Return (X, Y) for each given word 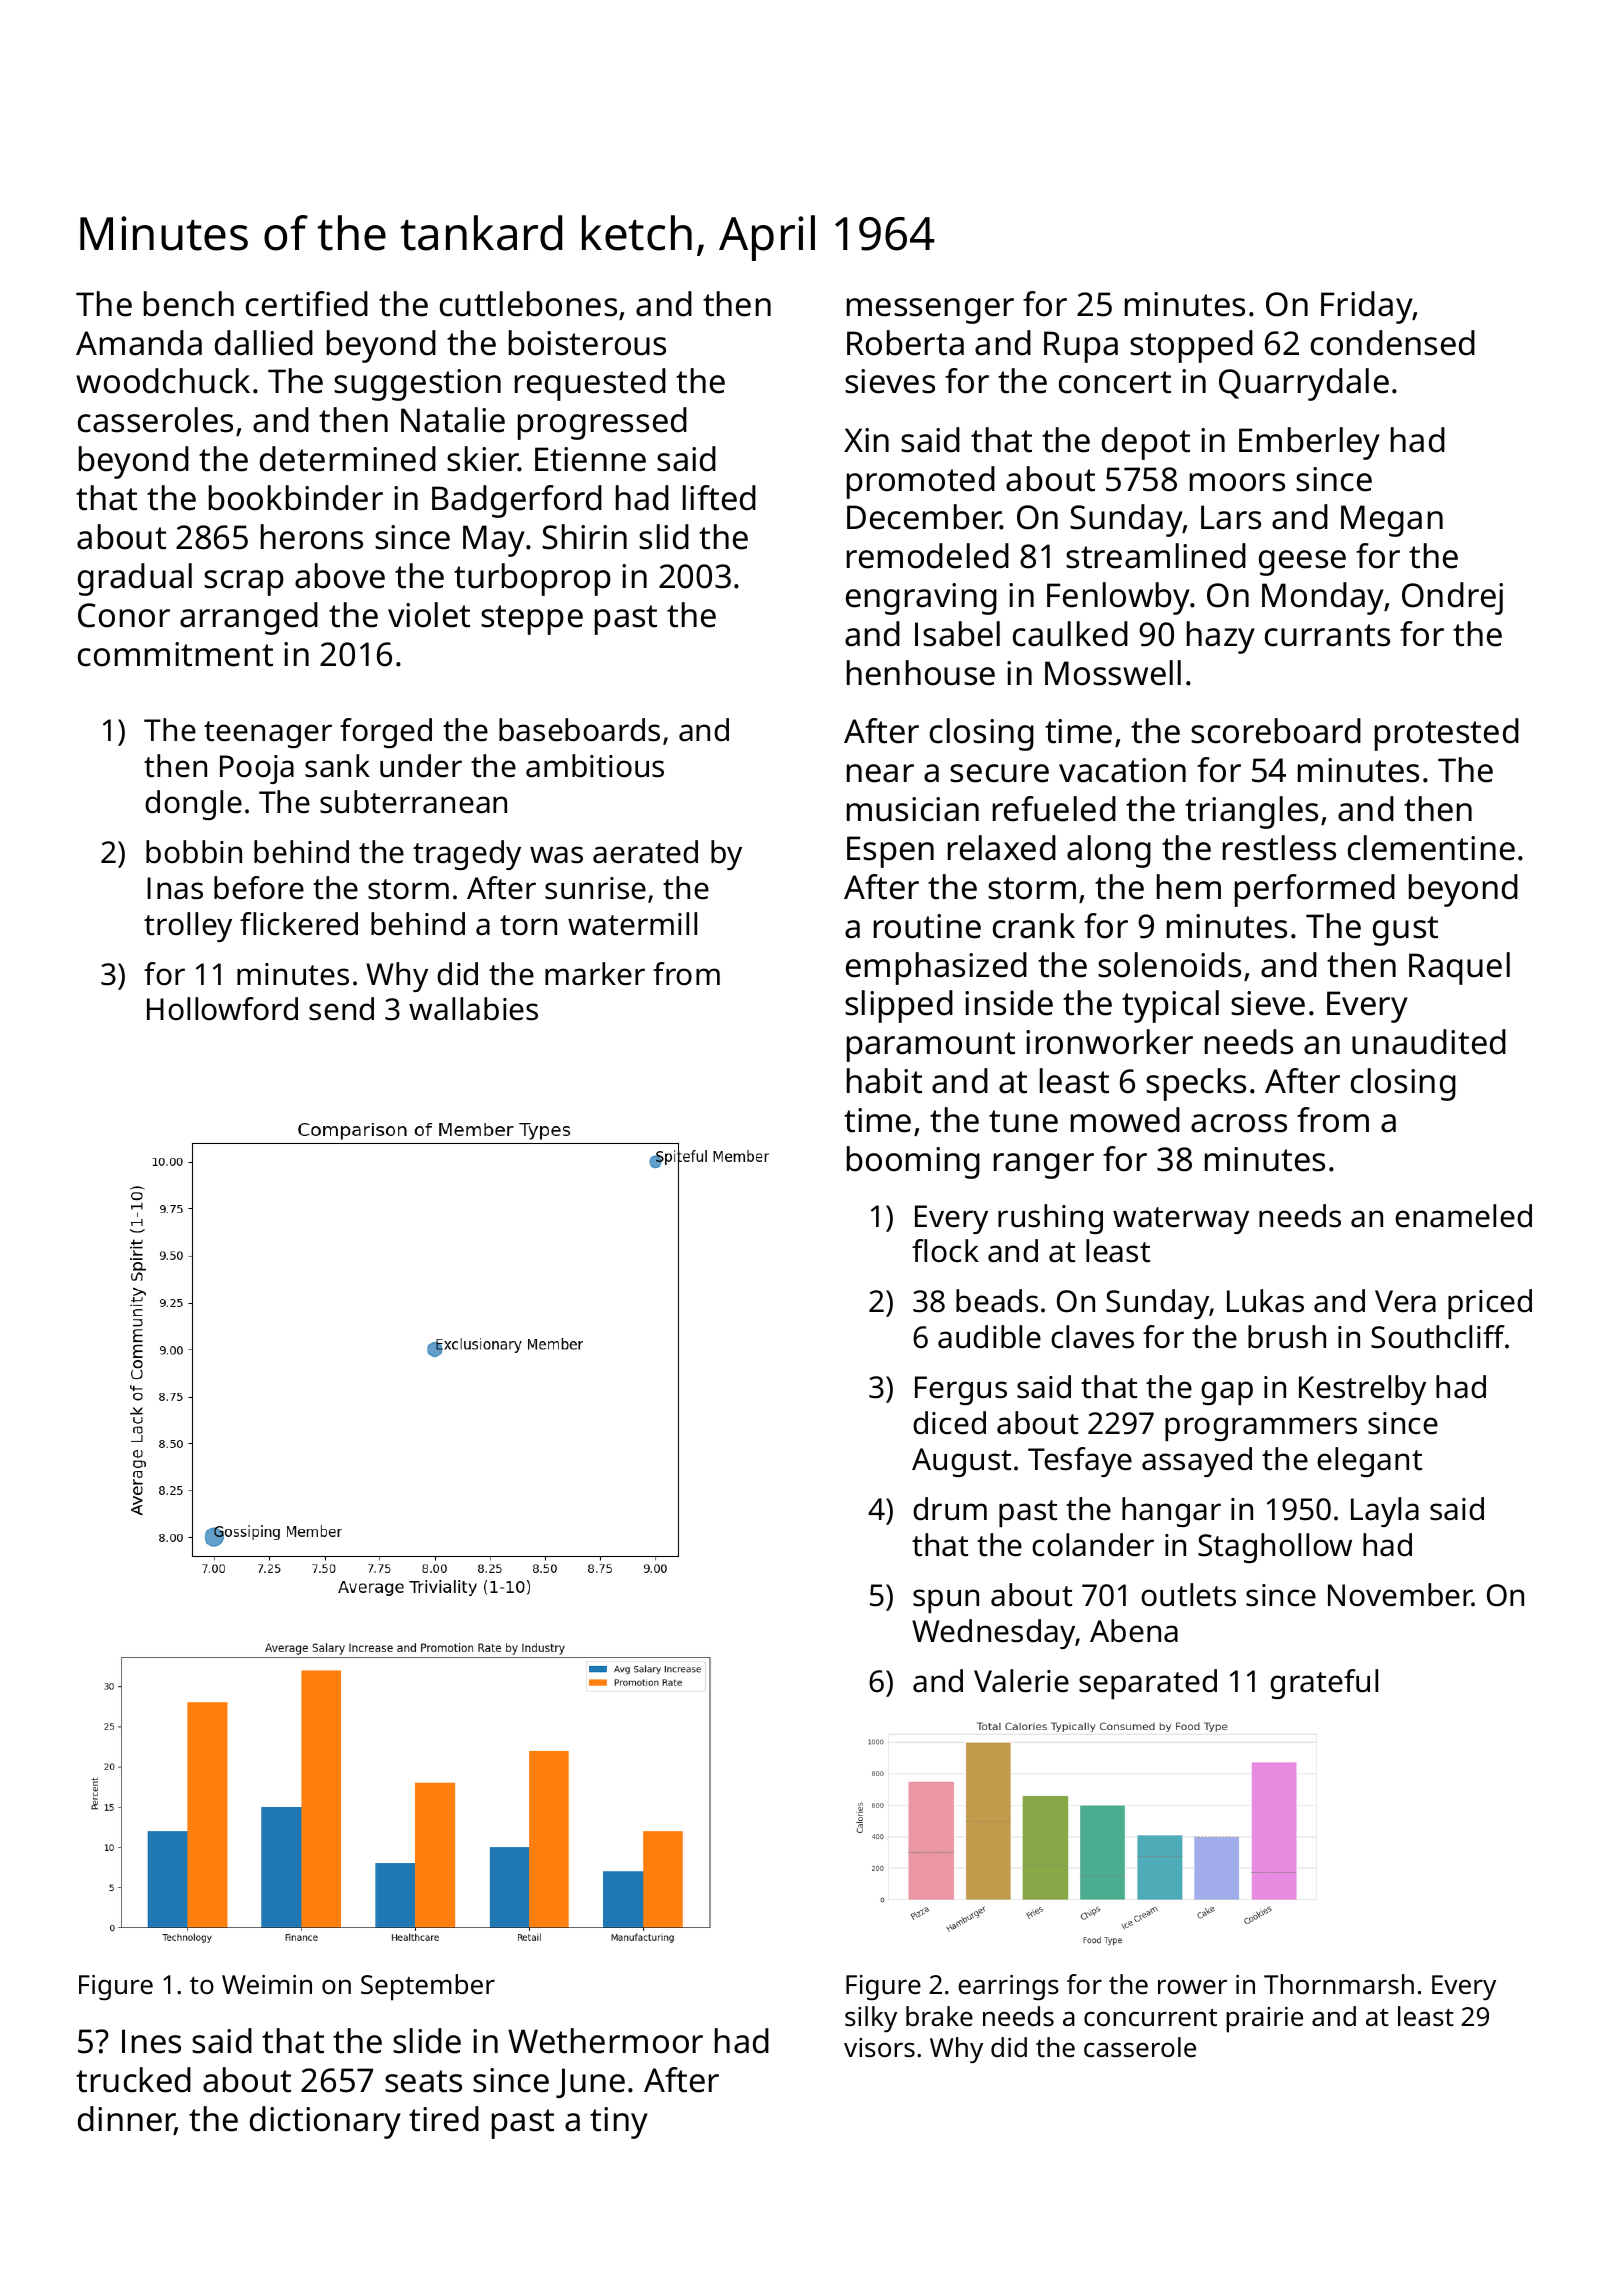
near (880, 773)
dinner (126, 2120)
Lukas (1265, 1301)
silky (871, 2019)
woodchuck (163, 381)
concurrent (1150, 2018)
